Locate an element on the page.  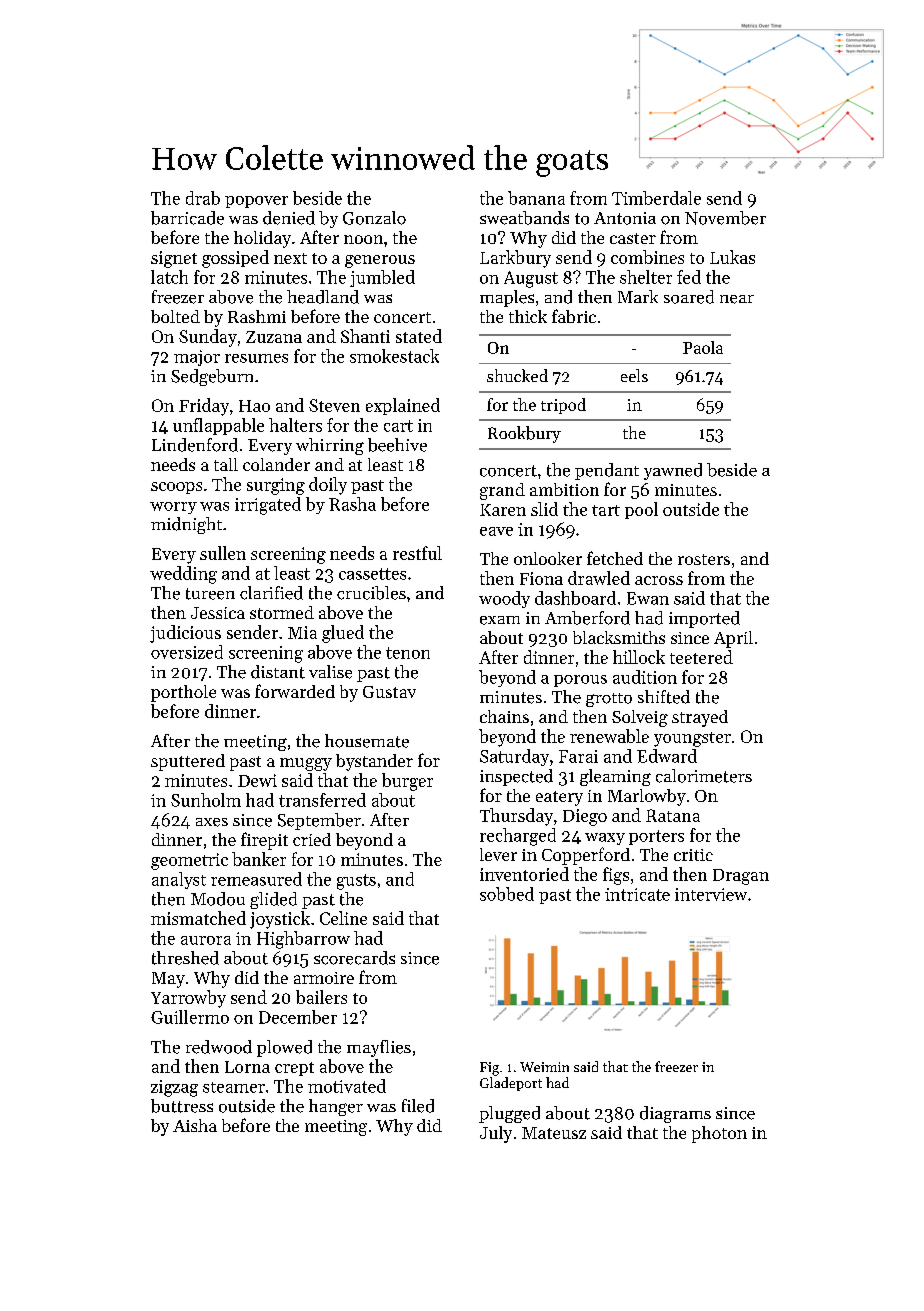
Lukas is located at coordinates (732, 257).
